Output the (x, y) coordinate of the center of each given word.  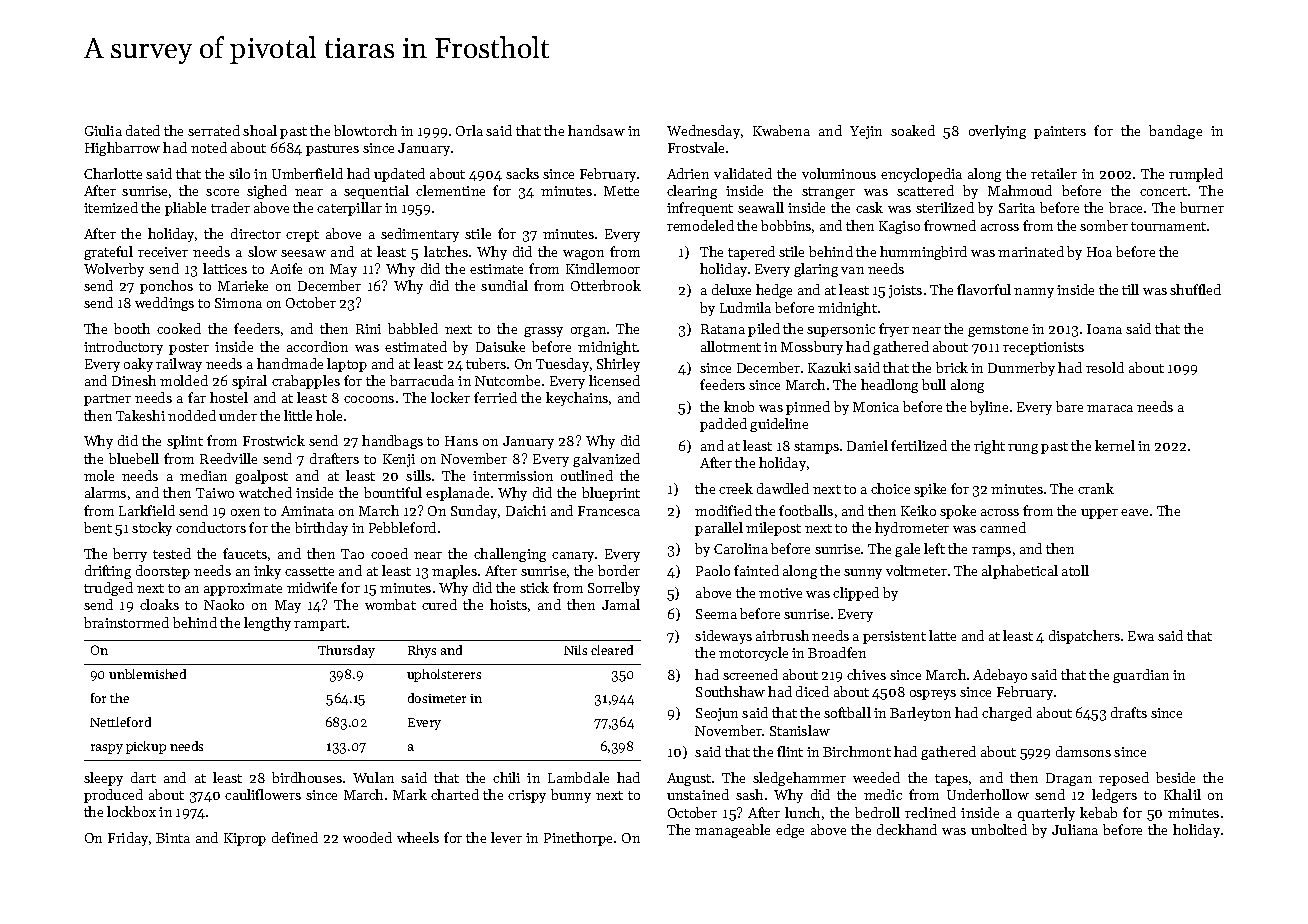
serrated (214, 130)
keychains (577, 399)
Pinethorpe (578, 839)
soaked (913, 130)
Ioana (1104, 329)
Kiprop (245, 839)
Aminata (307, 511)
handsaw (596, 130)
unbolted (999, 829)
